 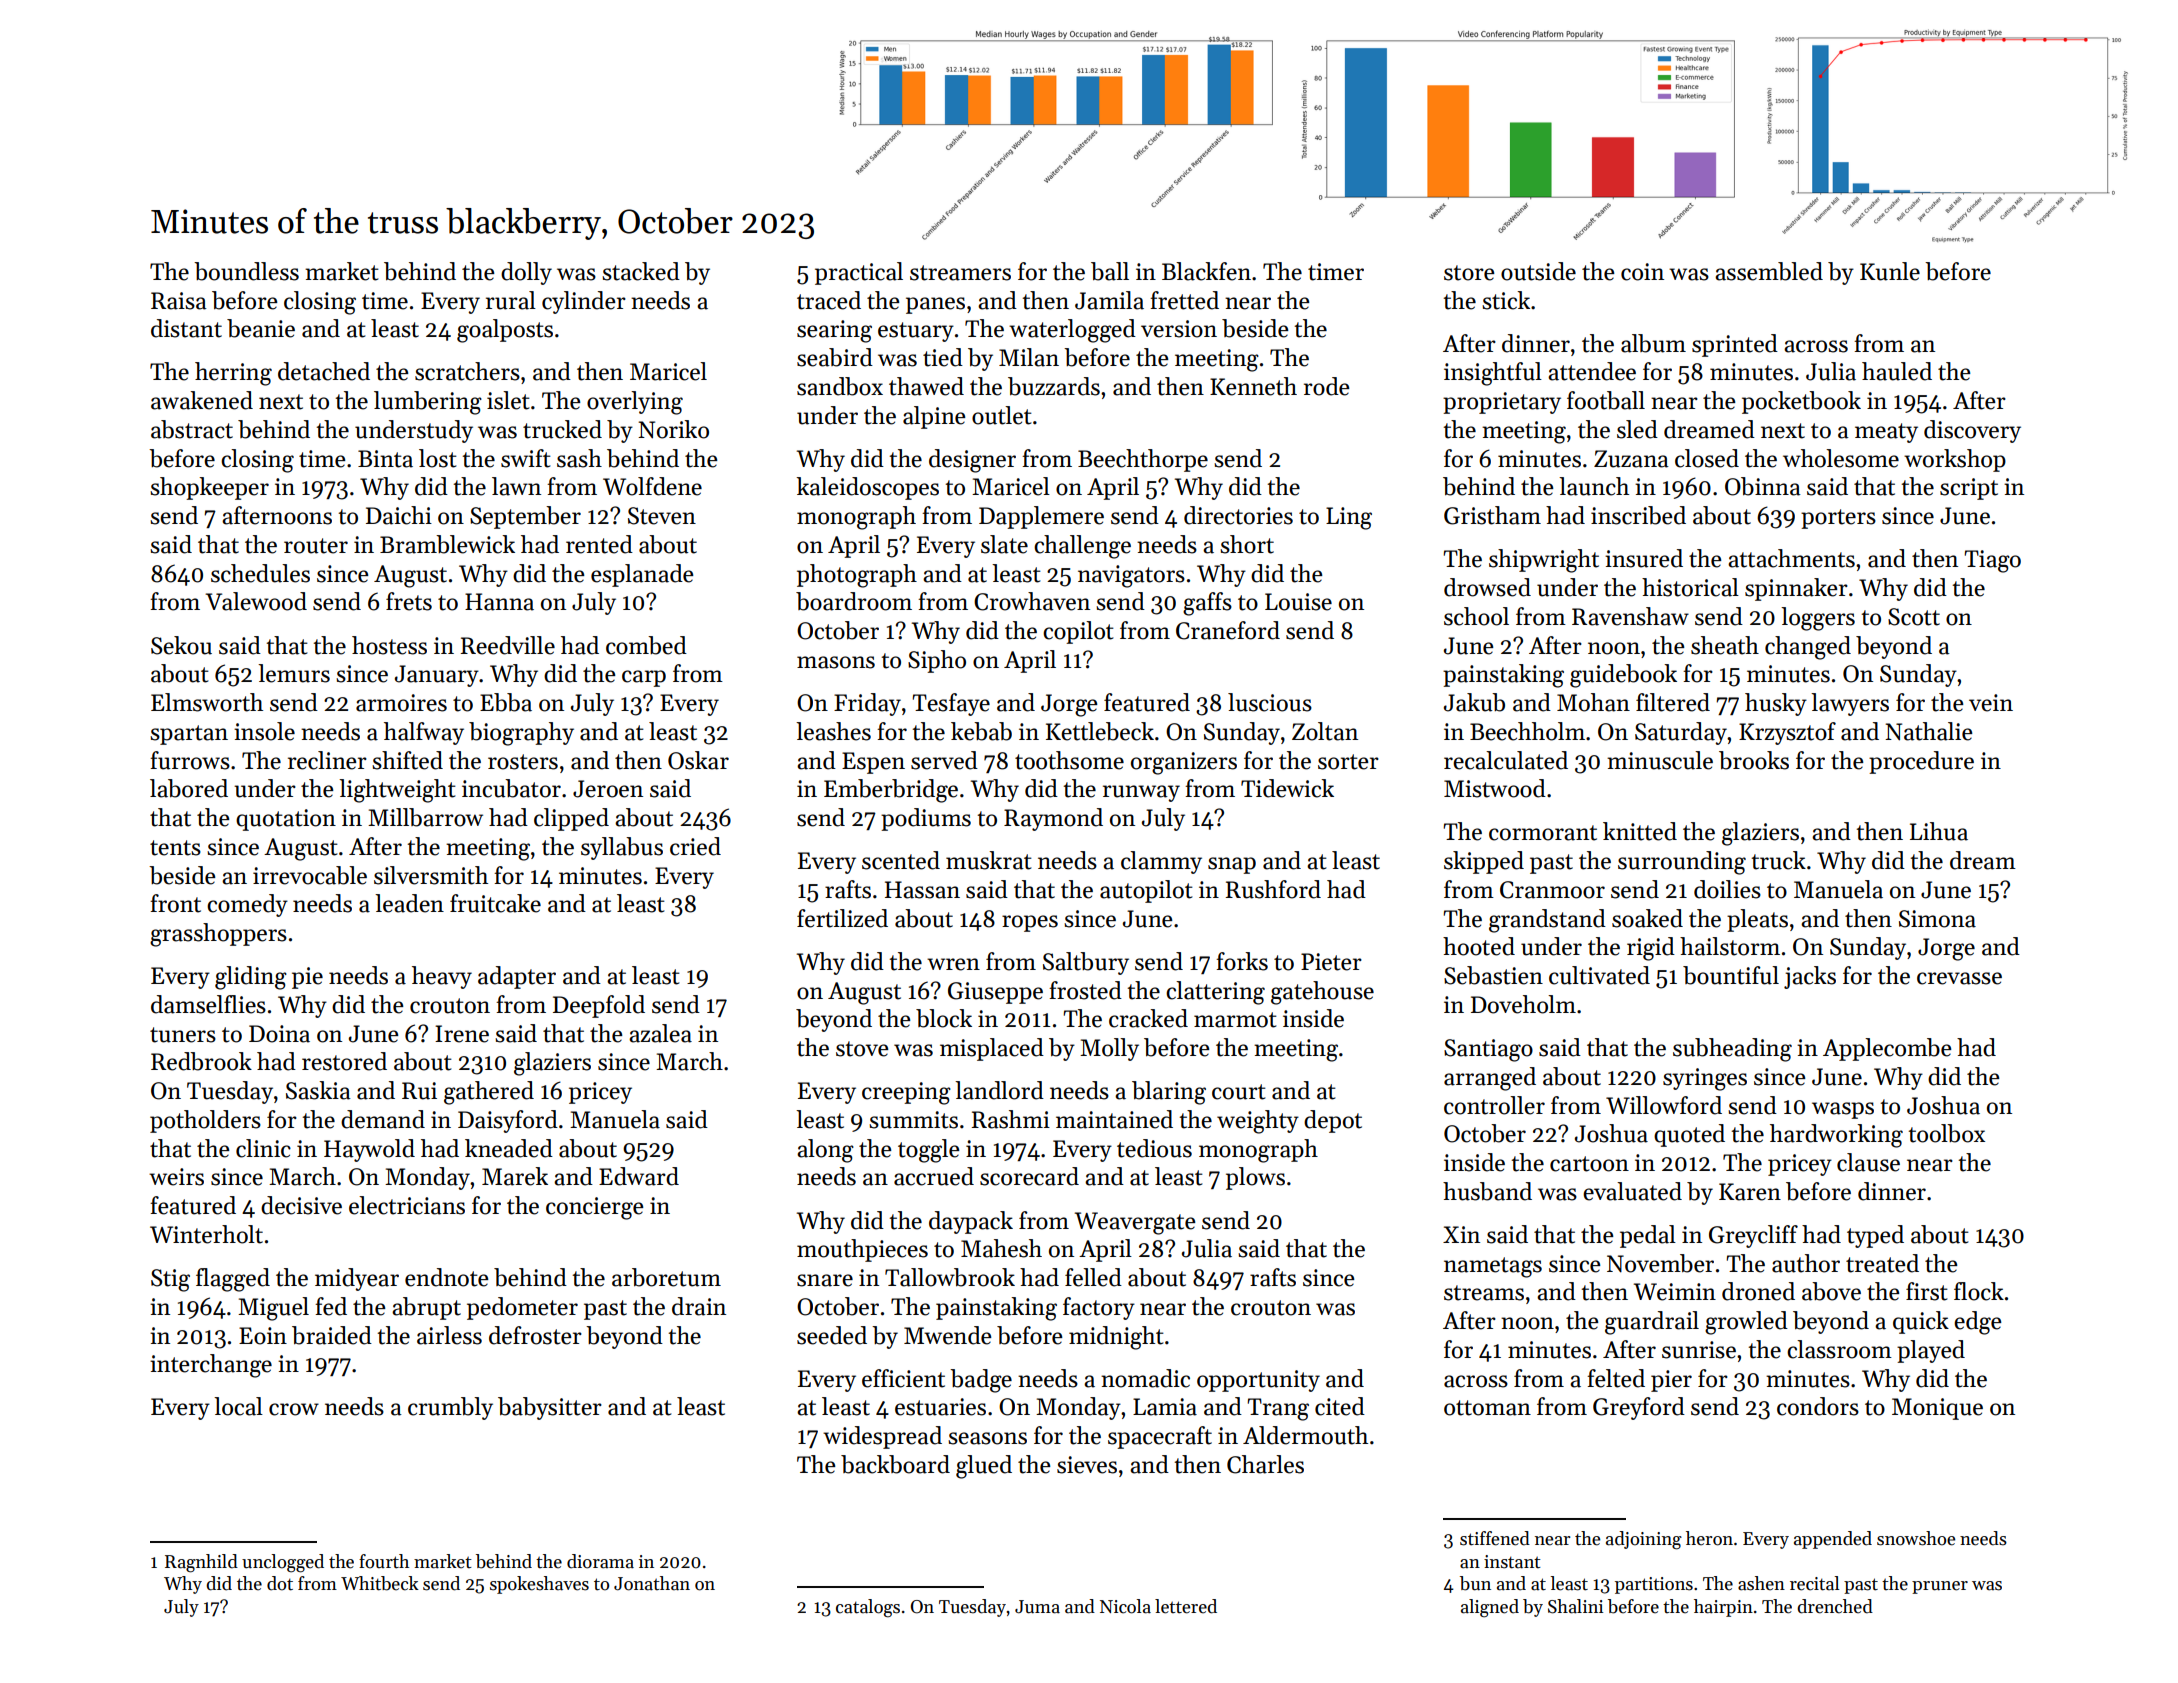 I want to click on sandbox, so click(x=840, y=386).
